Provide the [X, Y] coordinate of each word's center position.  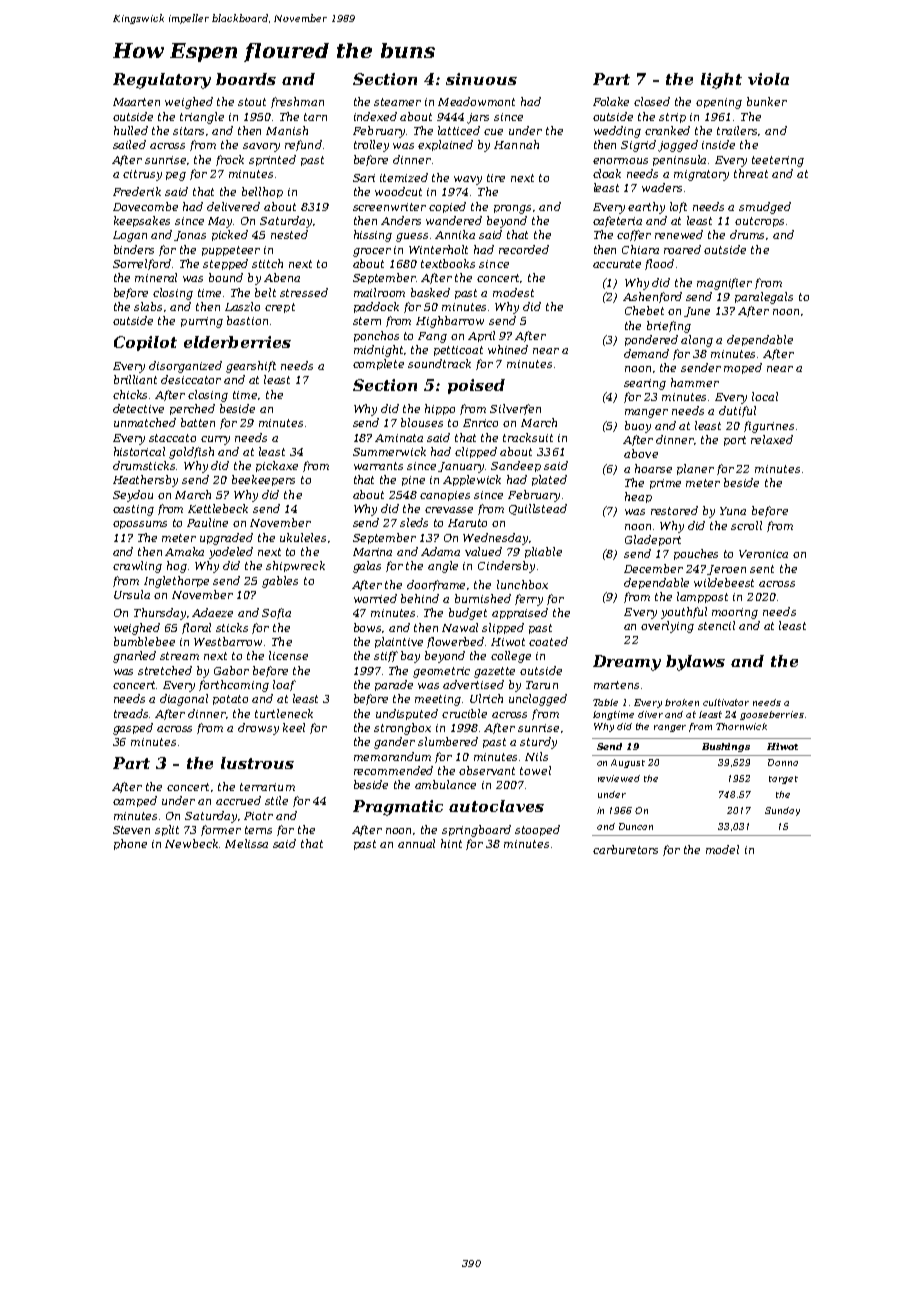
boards [246, 79]
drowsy [258, 729]
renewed [679, 234]
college [511, 657]
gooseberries [772, 715]
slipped [503, 628]
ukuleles [303, 537]
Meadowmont [476, 101]
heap [638, 497]
